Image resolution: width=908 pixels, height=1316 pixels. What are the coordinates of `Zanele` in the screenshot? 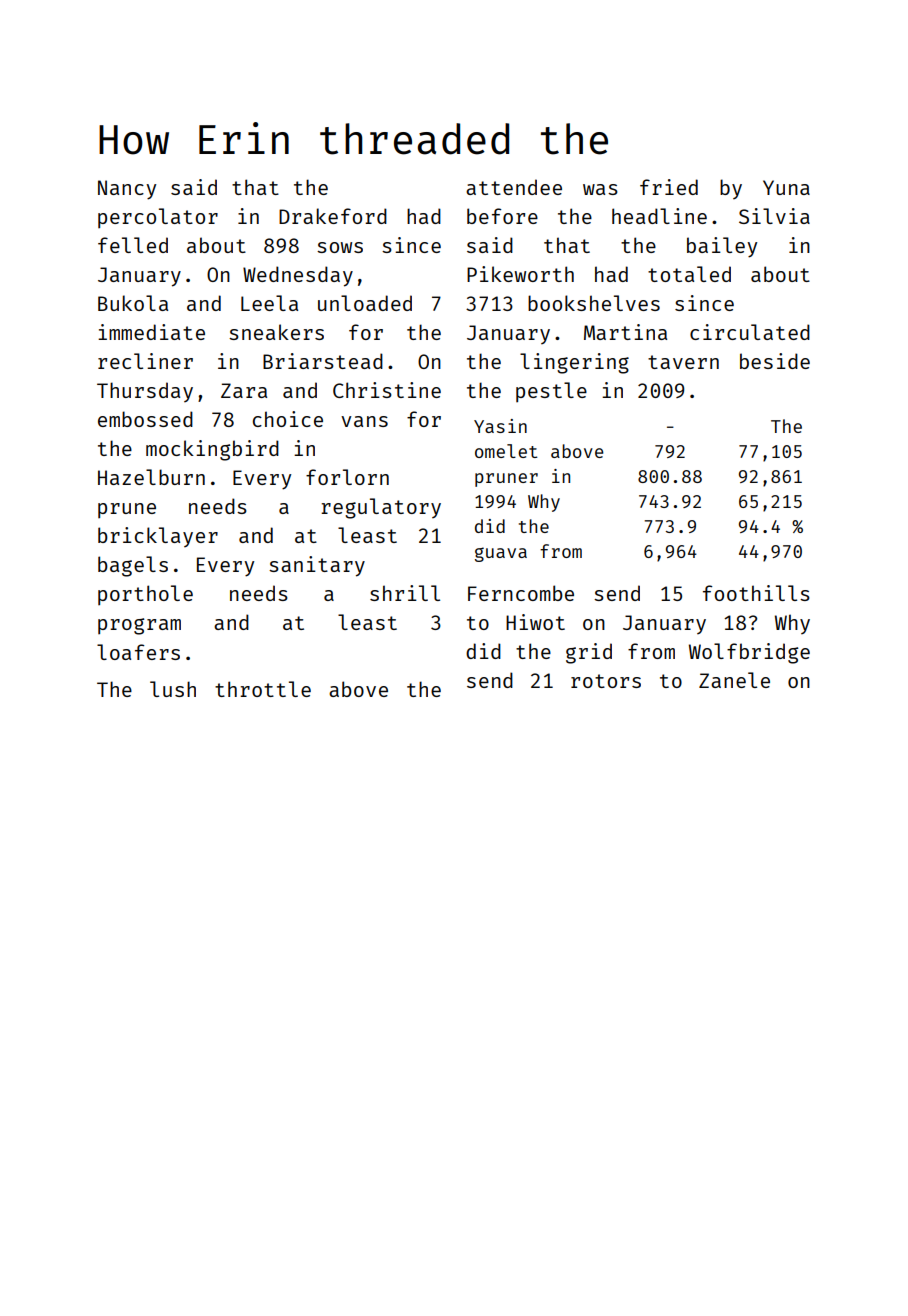 It's located at (734, 680).
